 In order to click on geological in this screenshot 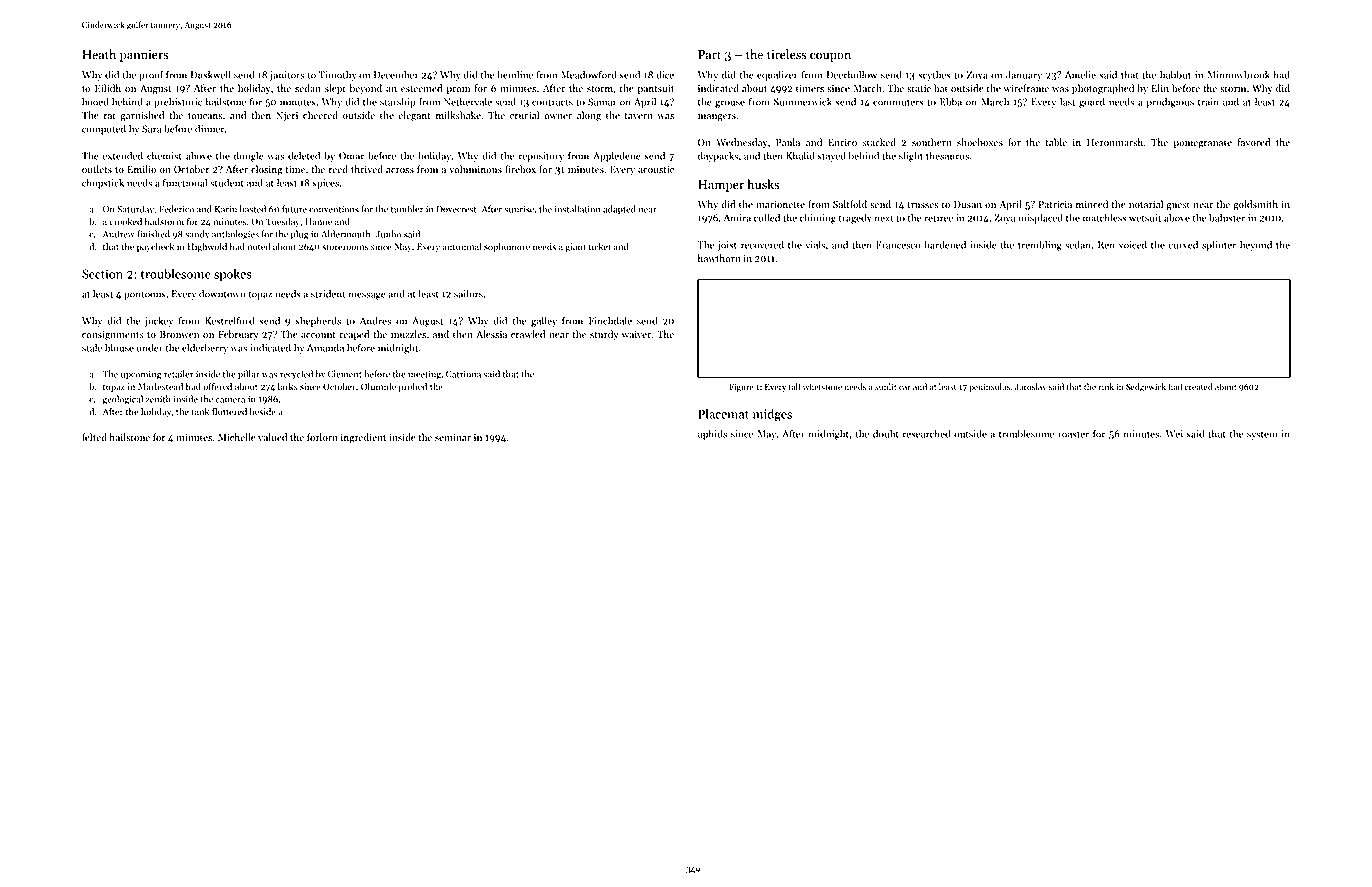, I will do `click(122, 400)`.
